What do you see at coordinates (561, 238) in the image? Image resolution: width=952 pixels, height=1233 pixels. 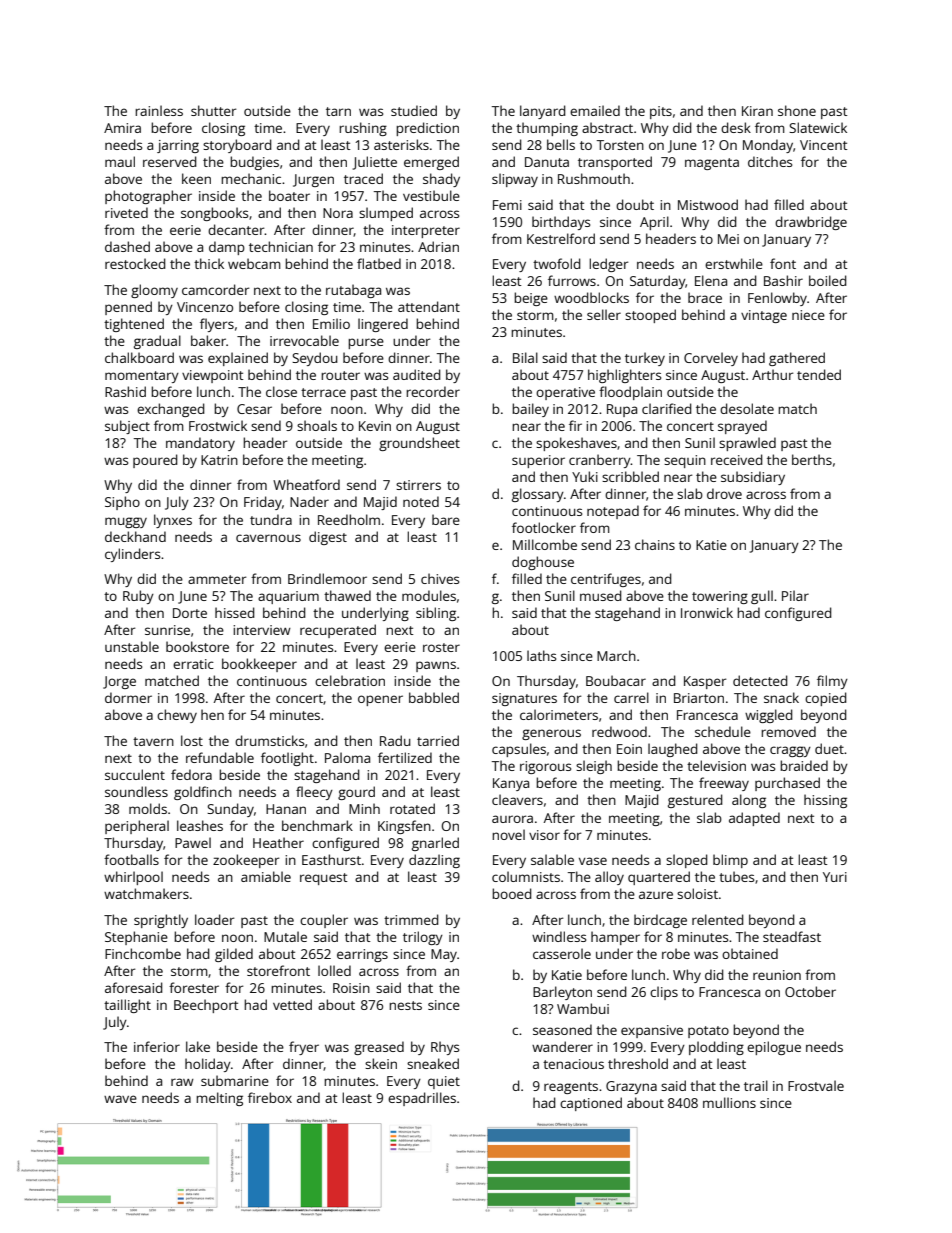 I see `Kestrelford` at bounding box center [561, 238].
